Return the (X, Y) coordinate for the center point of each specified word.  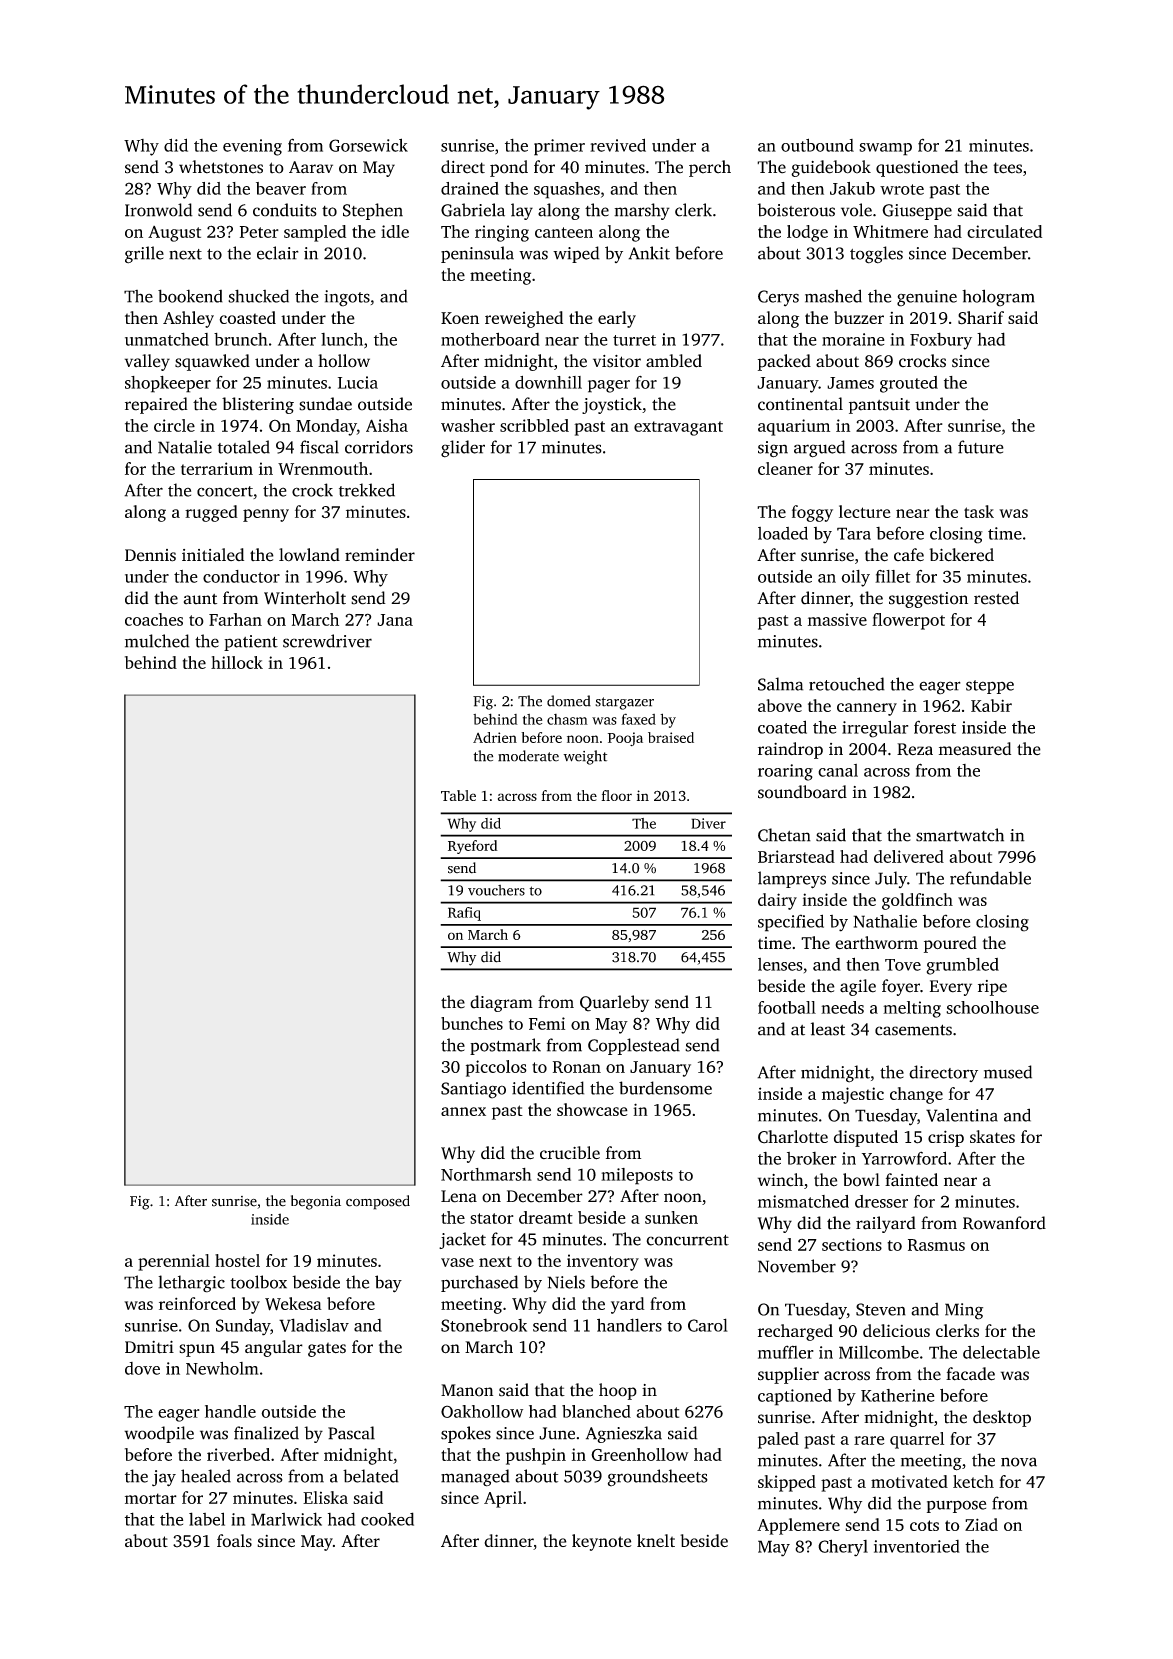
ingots (347, 298)
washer (468, 425)
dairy (777, 901)
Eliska (325, 1497)
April (503, 1499)
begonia (316, 1202)
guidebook (831, 168)
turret (634, 340)
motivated (909, 1481)
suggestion (928, 600)
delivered (909, 856)
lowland (309, 555)
